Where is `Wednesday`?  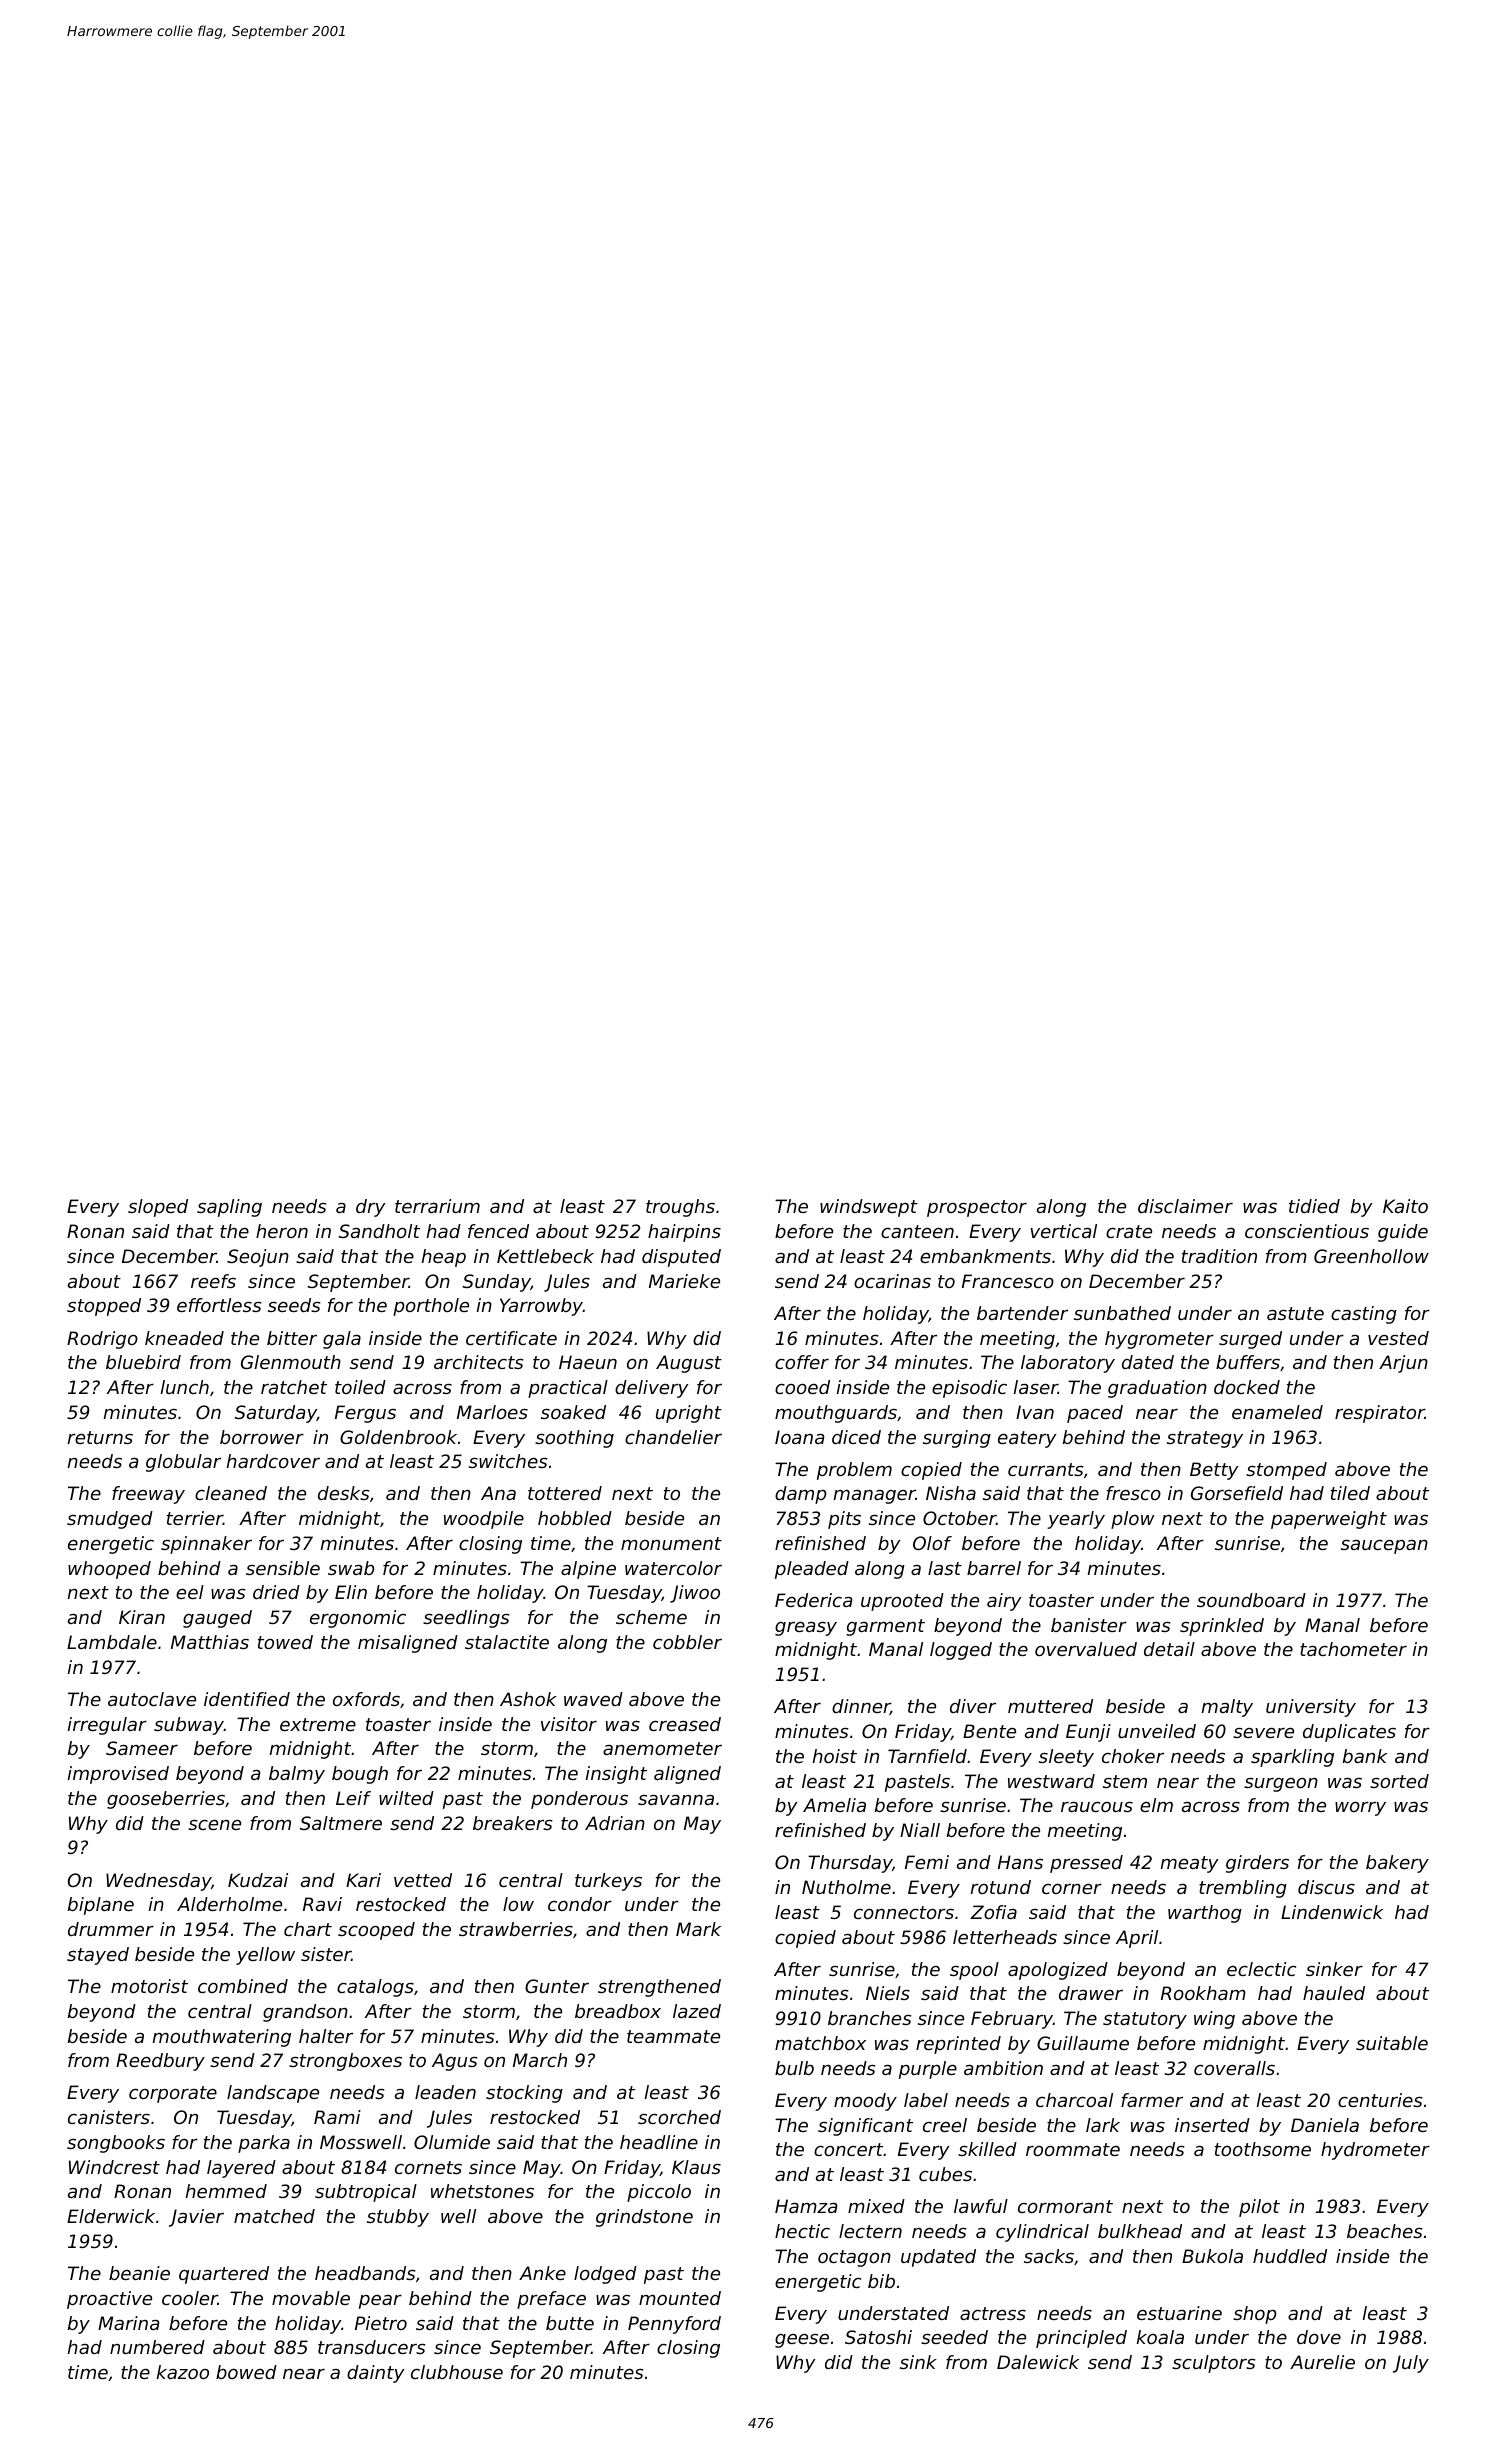
Wednesday is located at coordinates (158, 1882).
